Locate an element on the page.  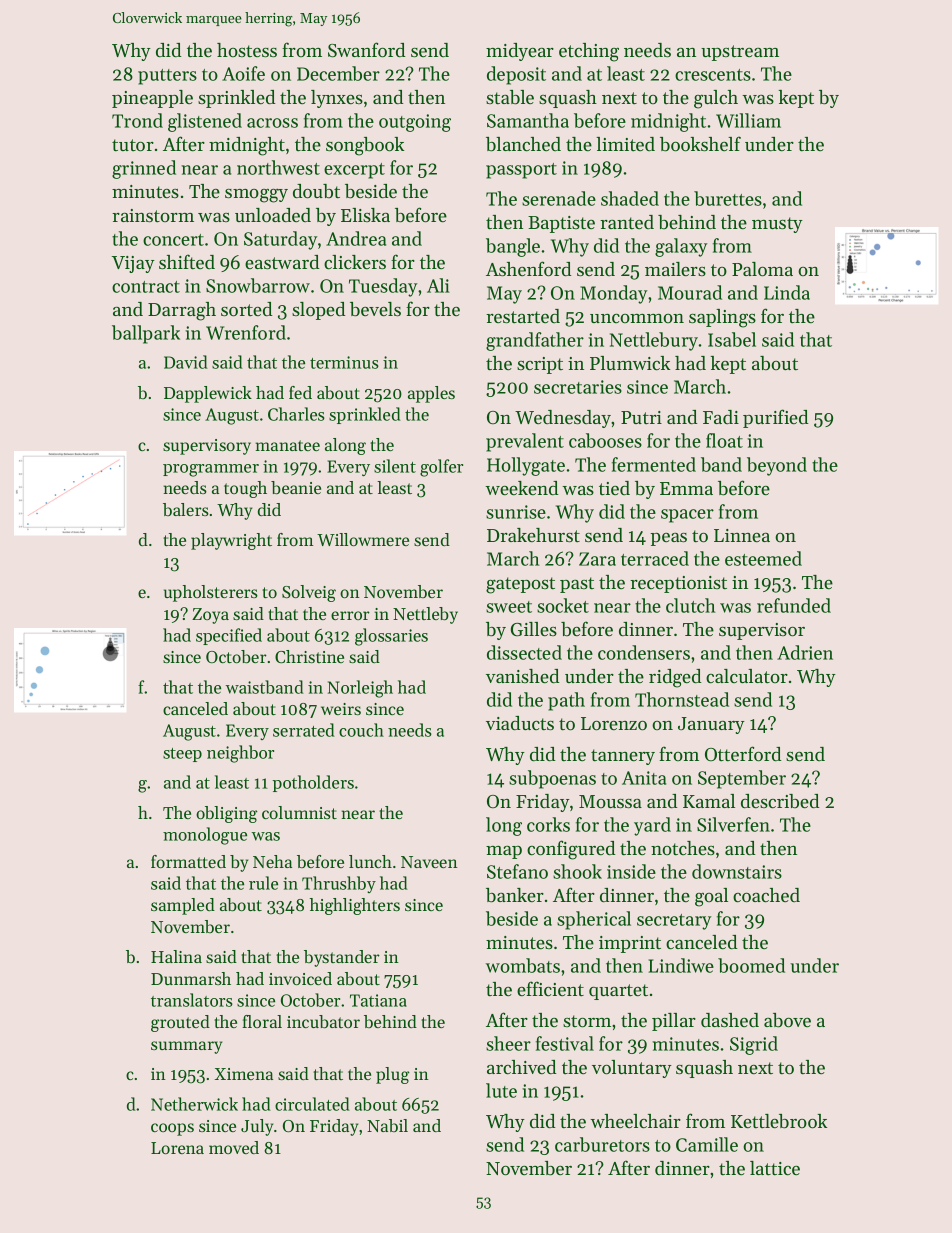
Lorena is located at coordinates (177, 1148).
